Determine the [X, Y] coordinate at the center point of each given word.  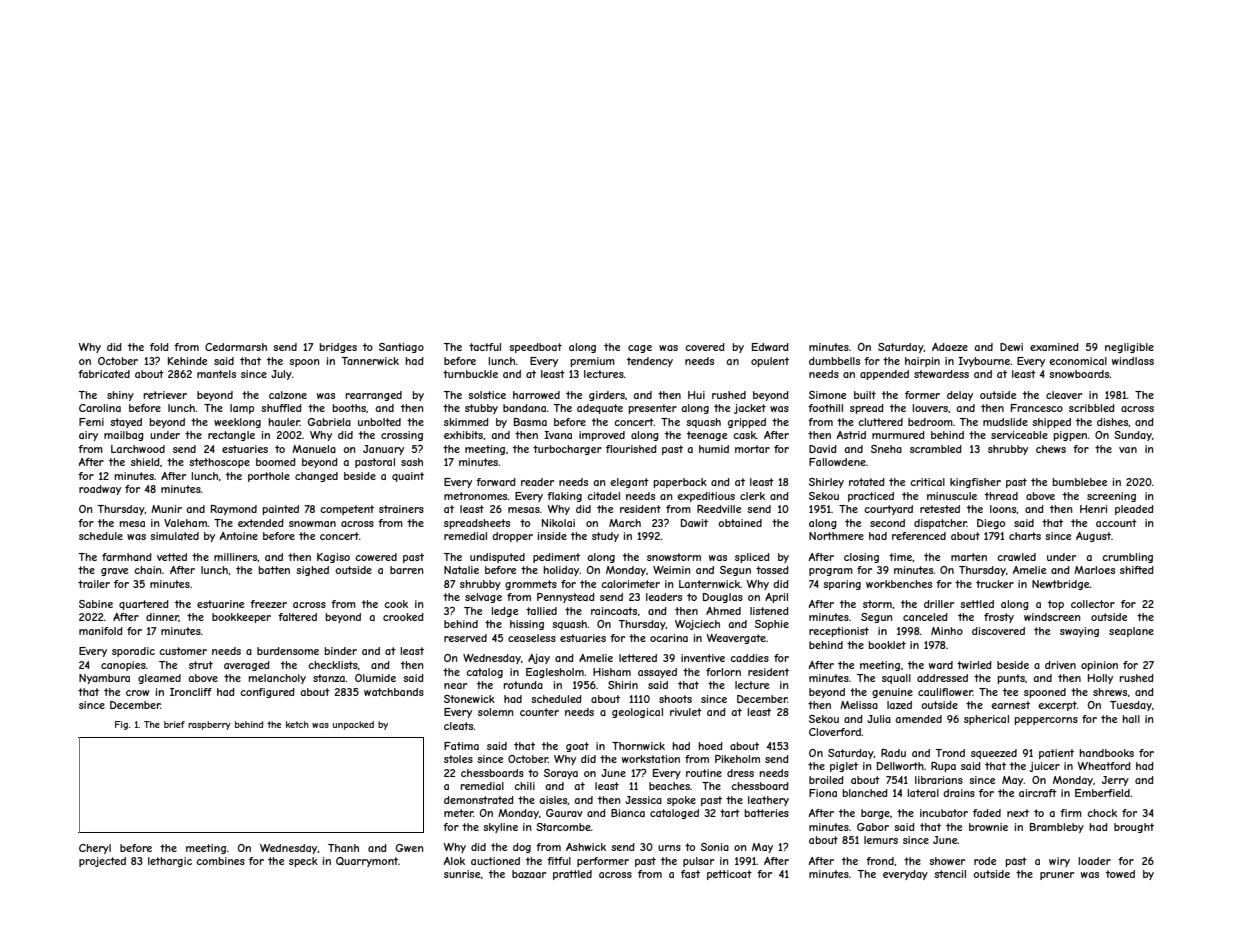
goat [577, 747]
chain [148, 570]
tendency [650, 362]
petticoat [729, 875]
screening [1111, 497]
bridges [338, 348]
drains [959, 793]
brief [174, 724]
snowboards [1079, 374]
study [605, 537]
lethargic [170, 862]
